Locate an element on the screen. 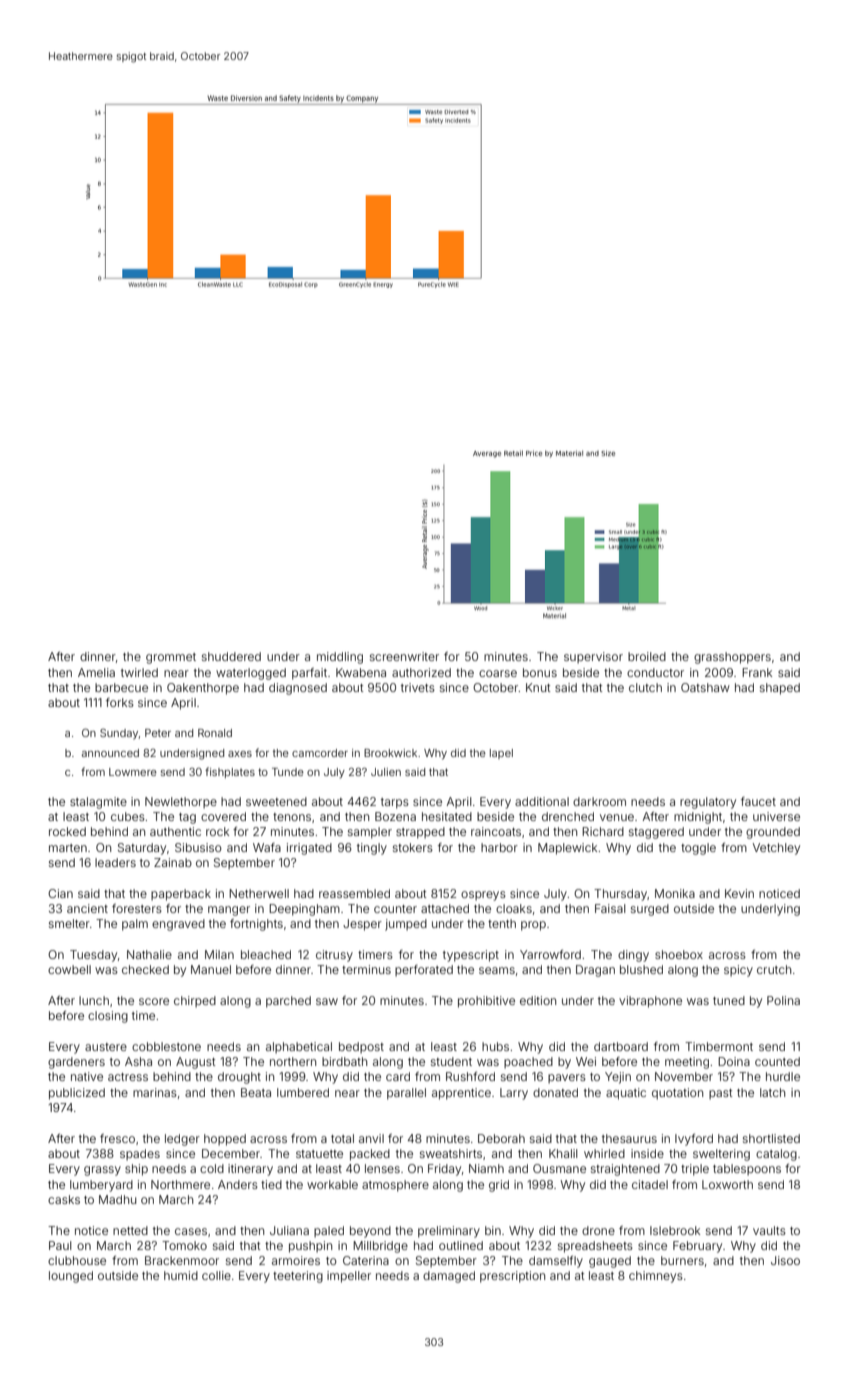 This screenshot has width=849, height=1400. bin is located at coordinates (493, 1230).
